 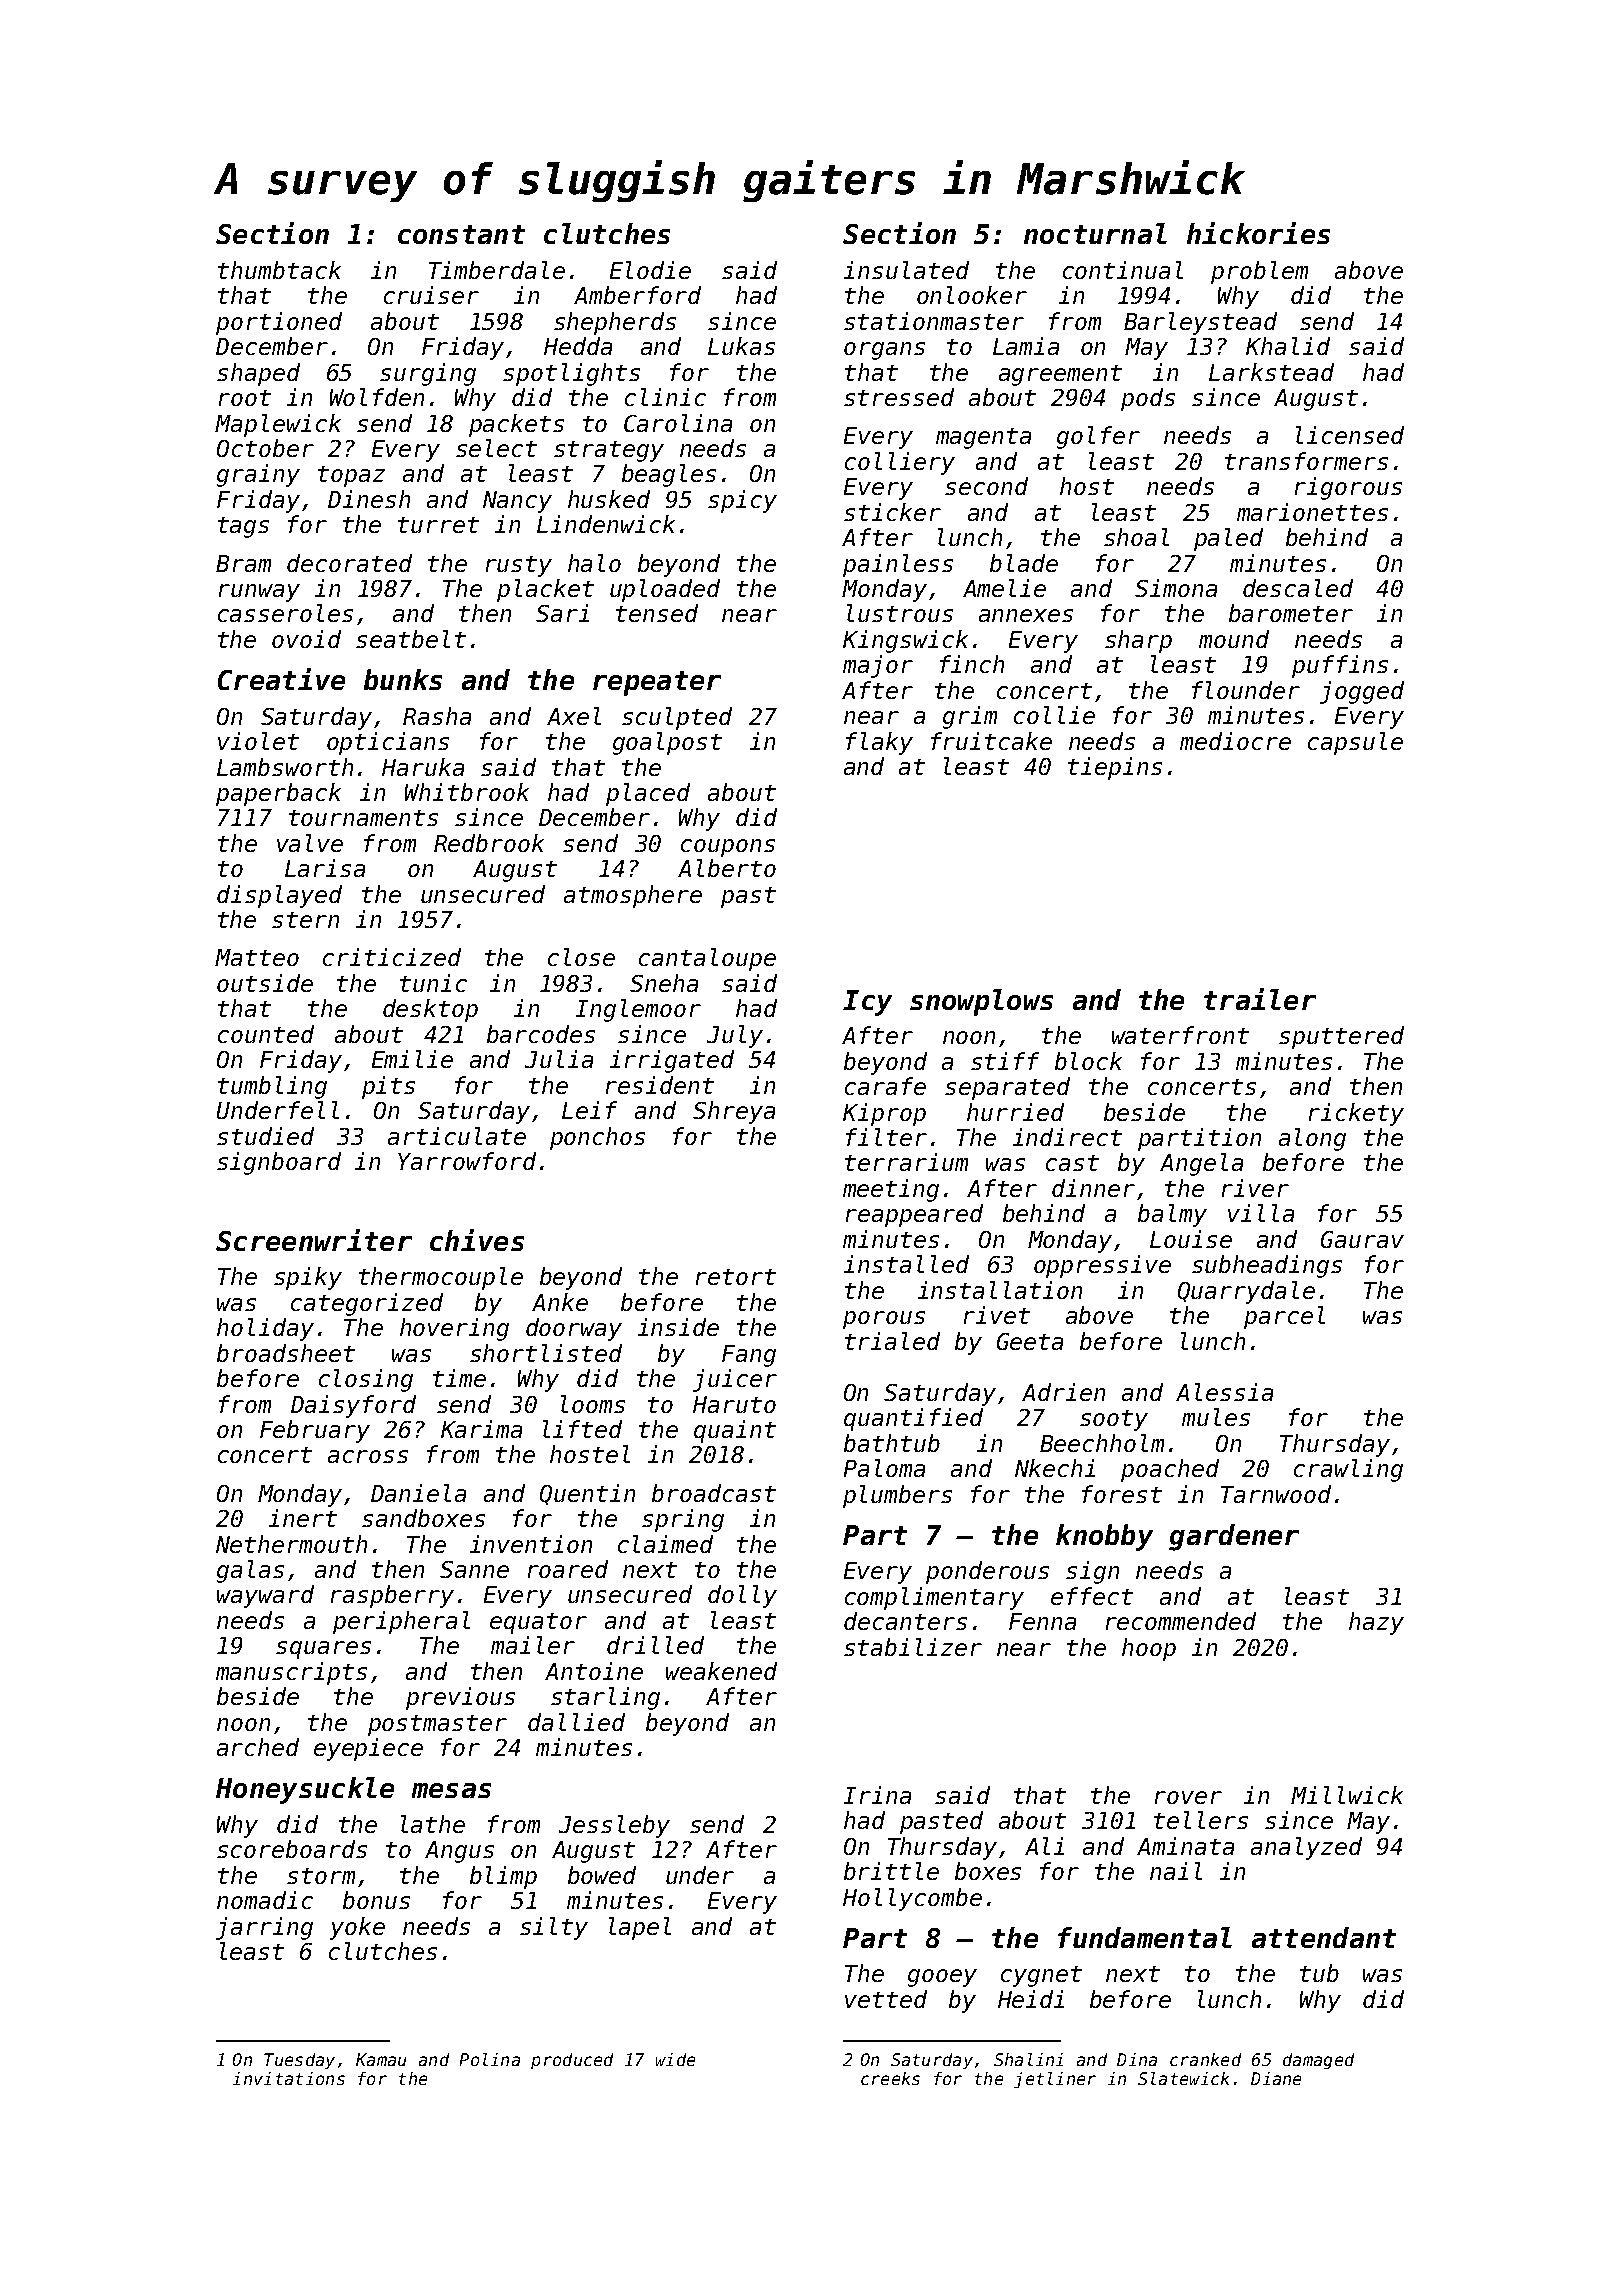 I want to click on raspberry, so click(x=392, y=1596).
